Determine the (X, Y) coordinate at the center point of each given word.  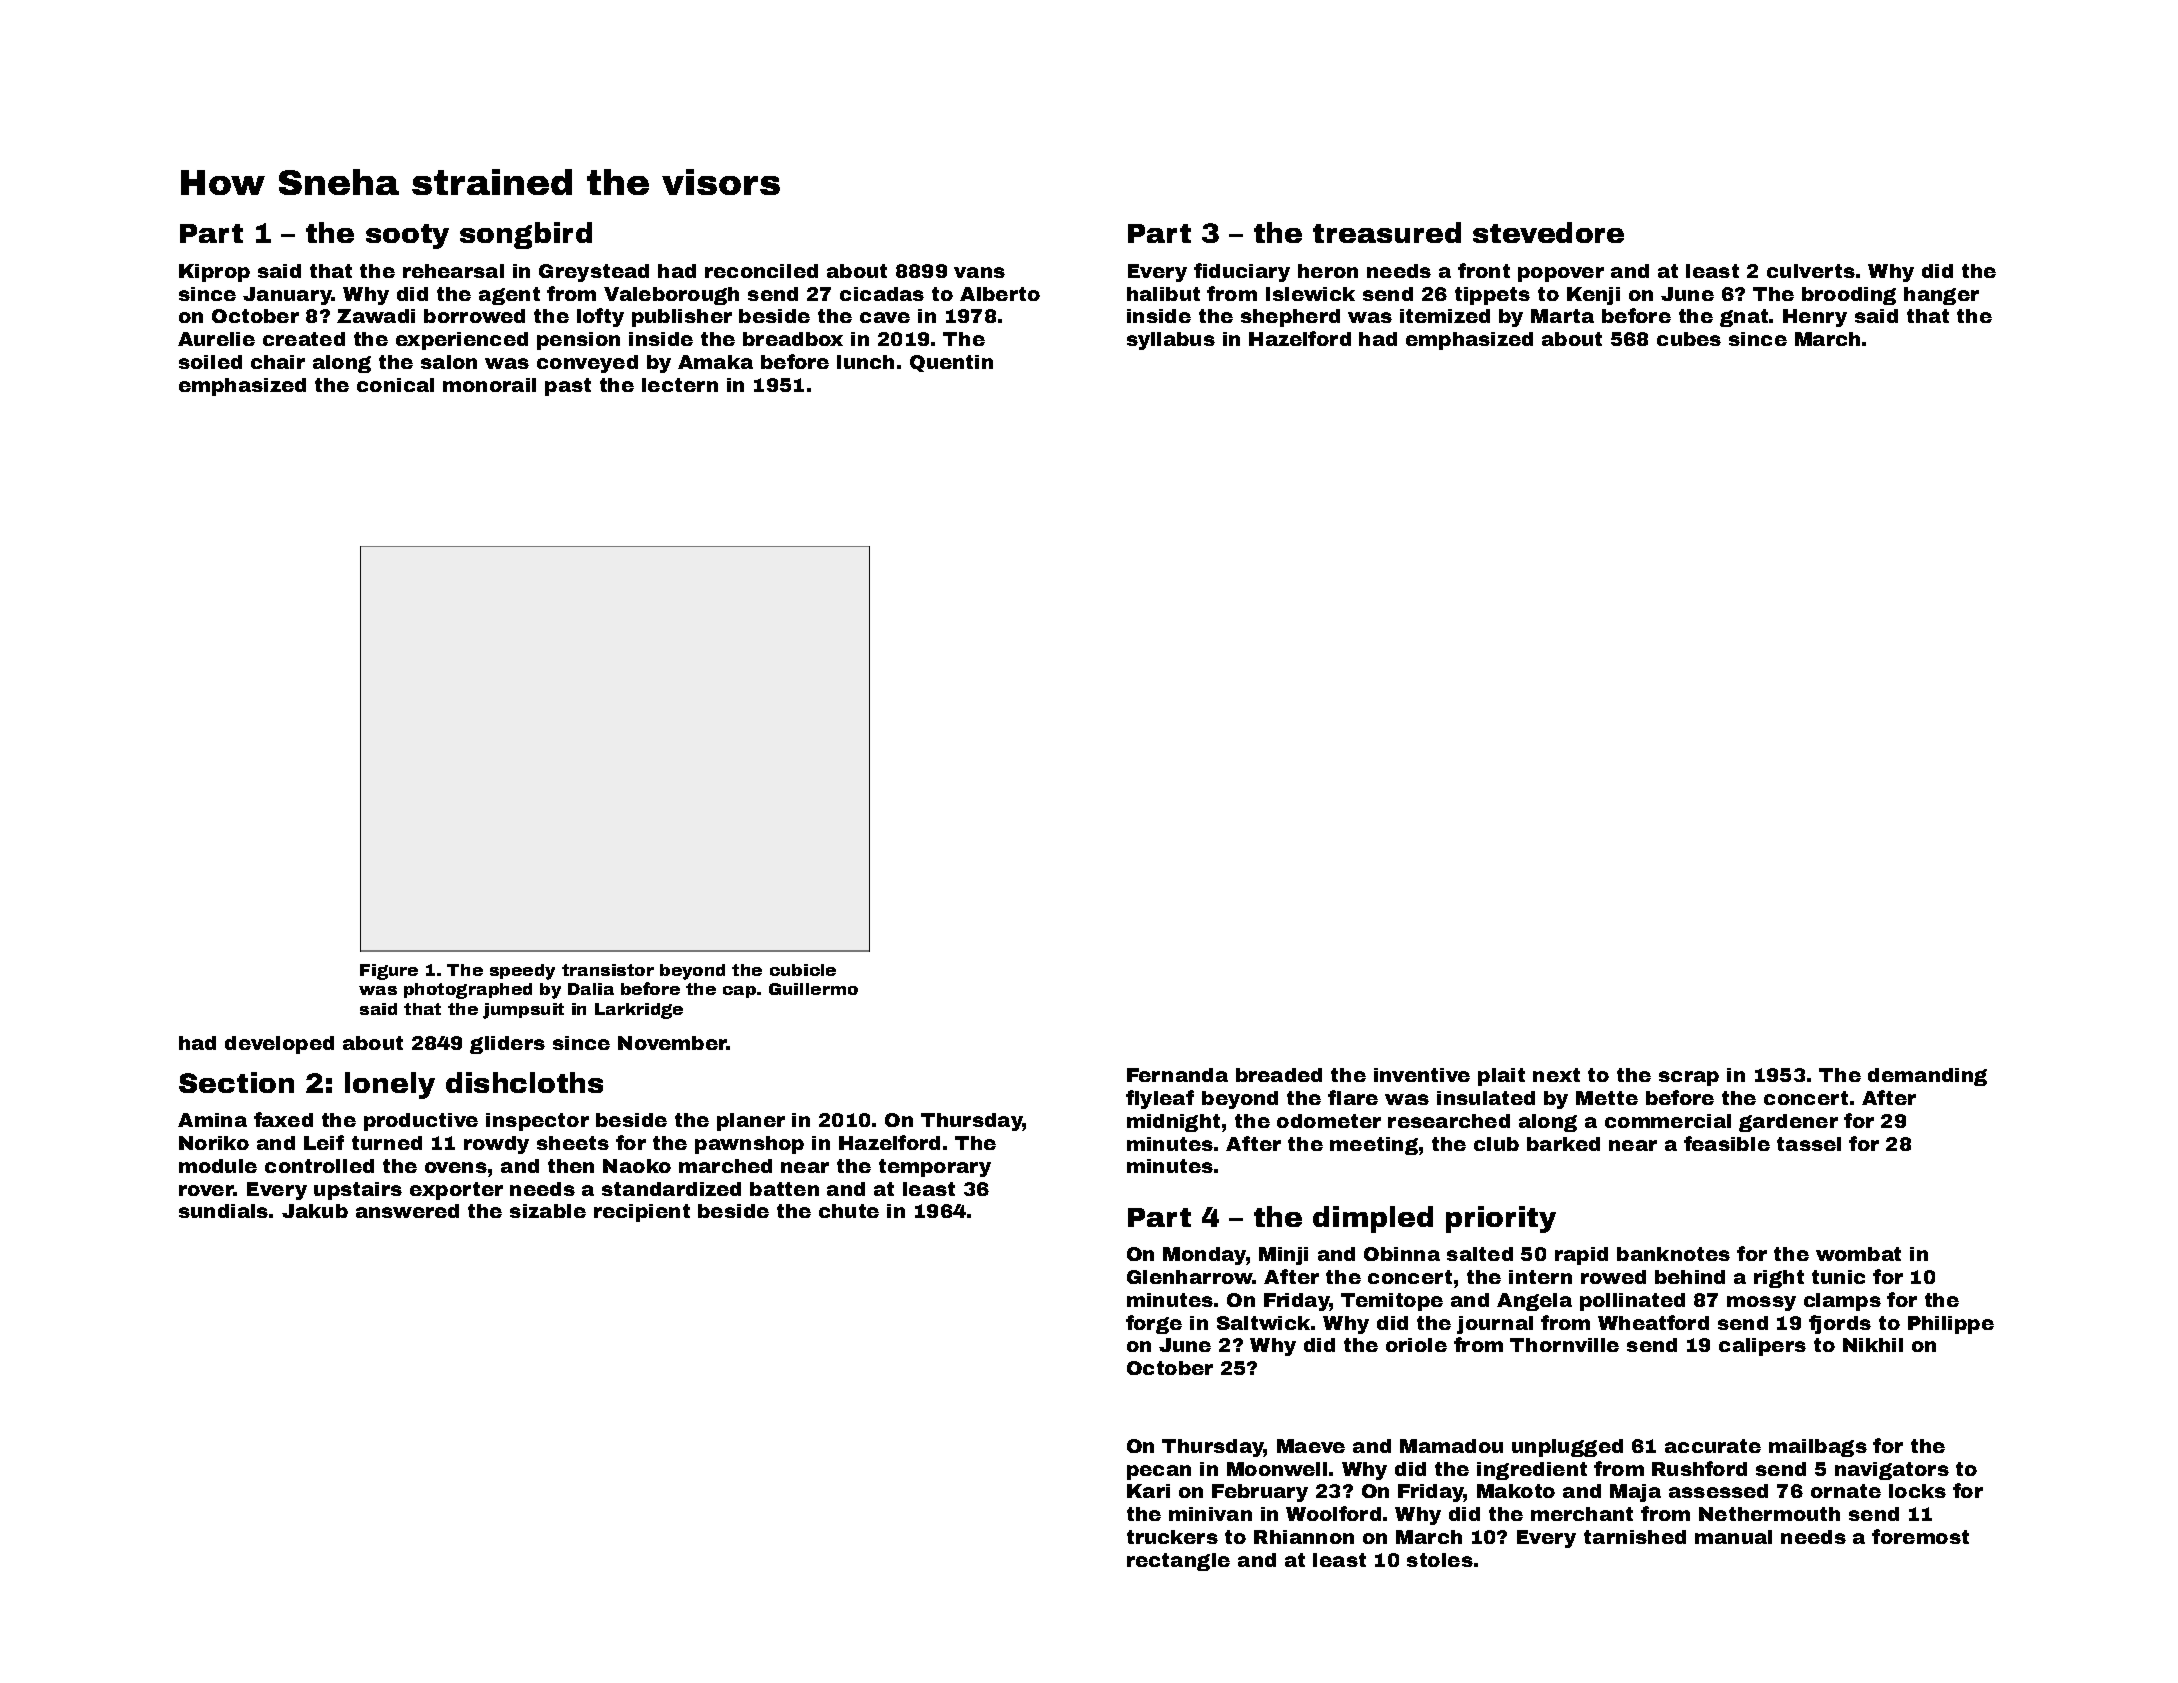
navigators (1892, 1471)
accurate (1713, 1446)
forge (1154, 1324)
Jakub (315, 1211)
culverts (1811, 271)
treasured (1387, 232)
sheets (573, 1143)
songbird (526, 235)
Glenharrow (1190, 1277)
